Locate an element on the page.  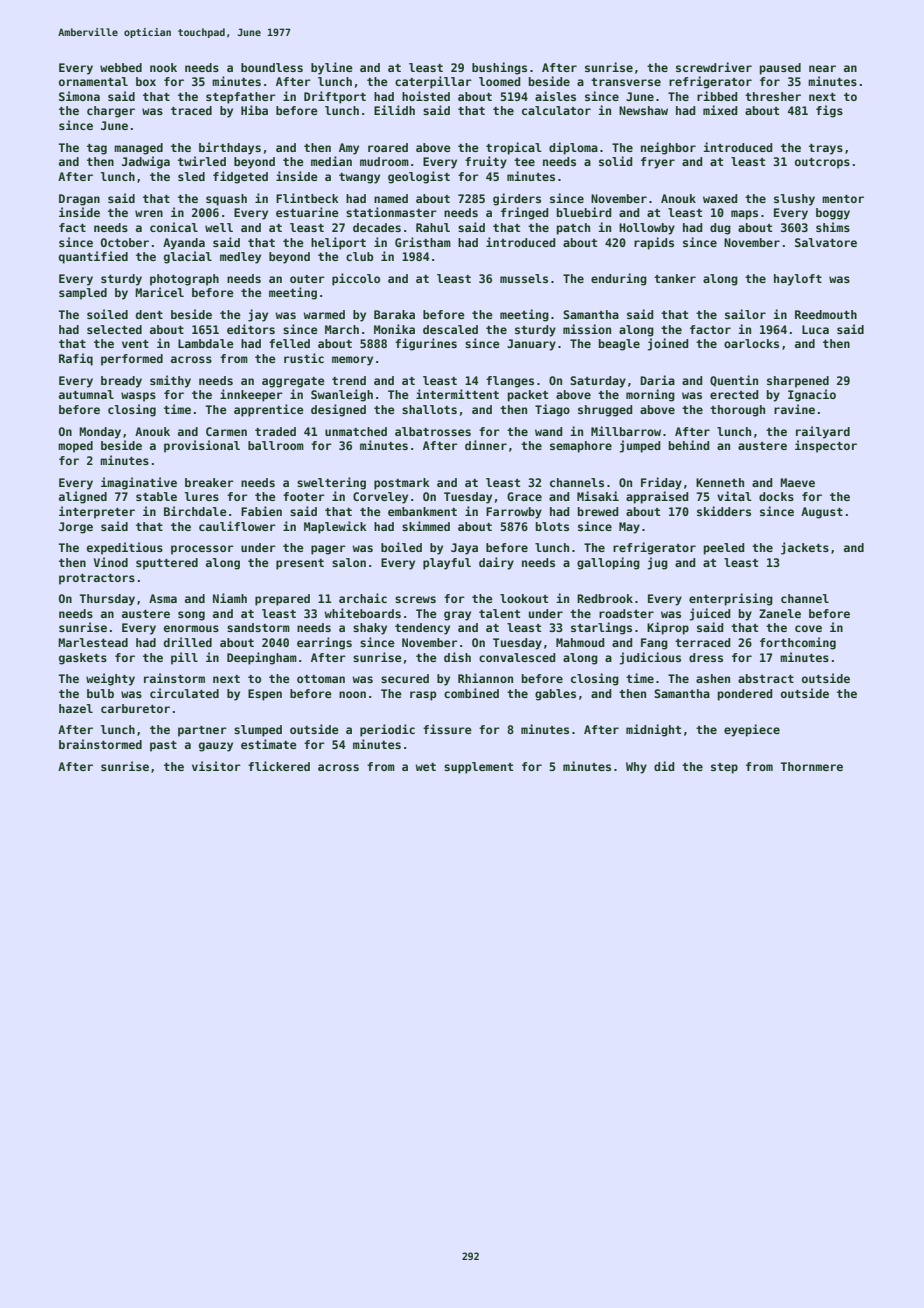
juiced is located at coordinates (710, 614).
